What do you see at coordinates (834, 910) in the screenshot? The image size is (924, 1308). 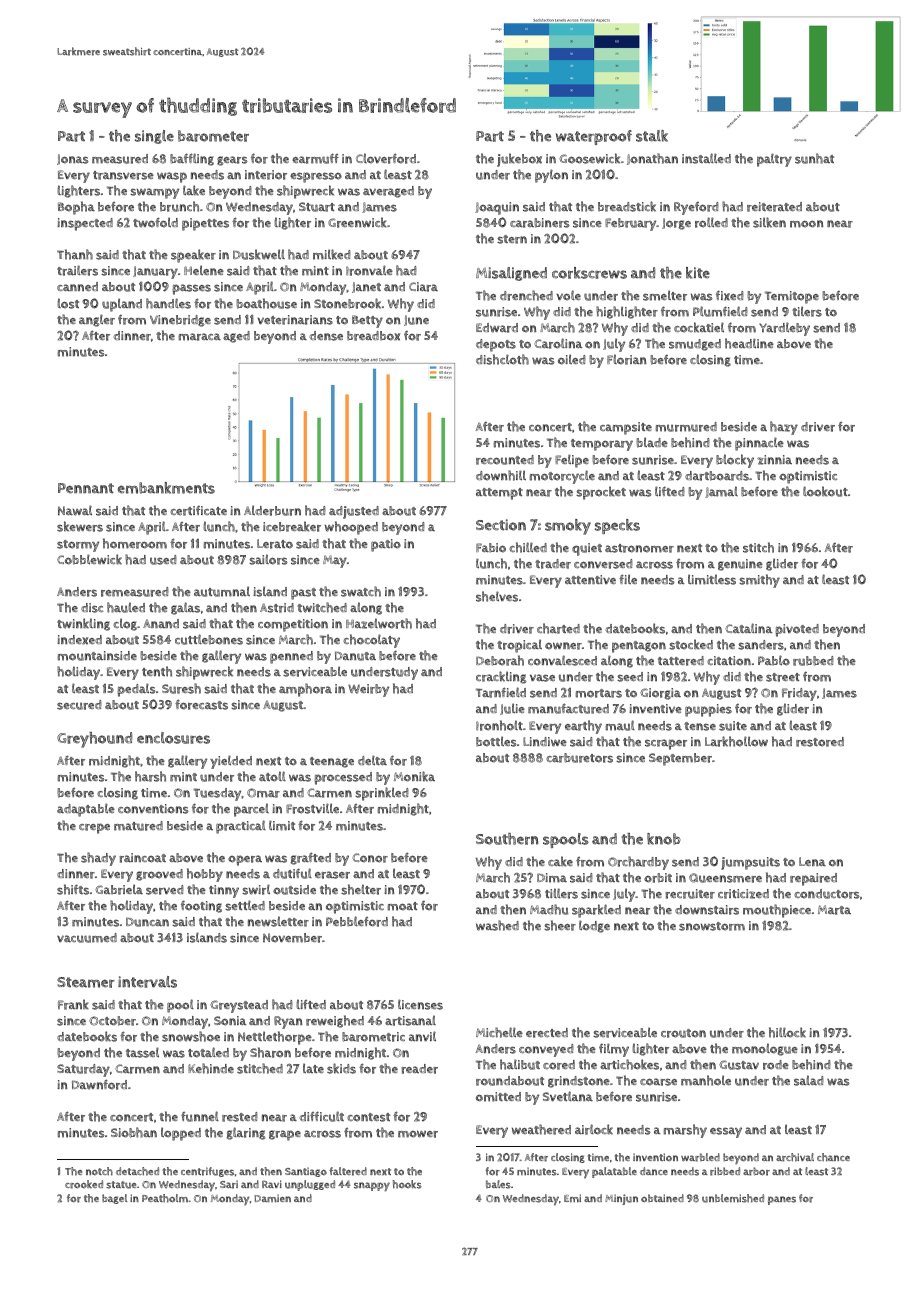 I see `Marta` at bounding box center [834, 910].
